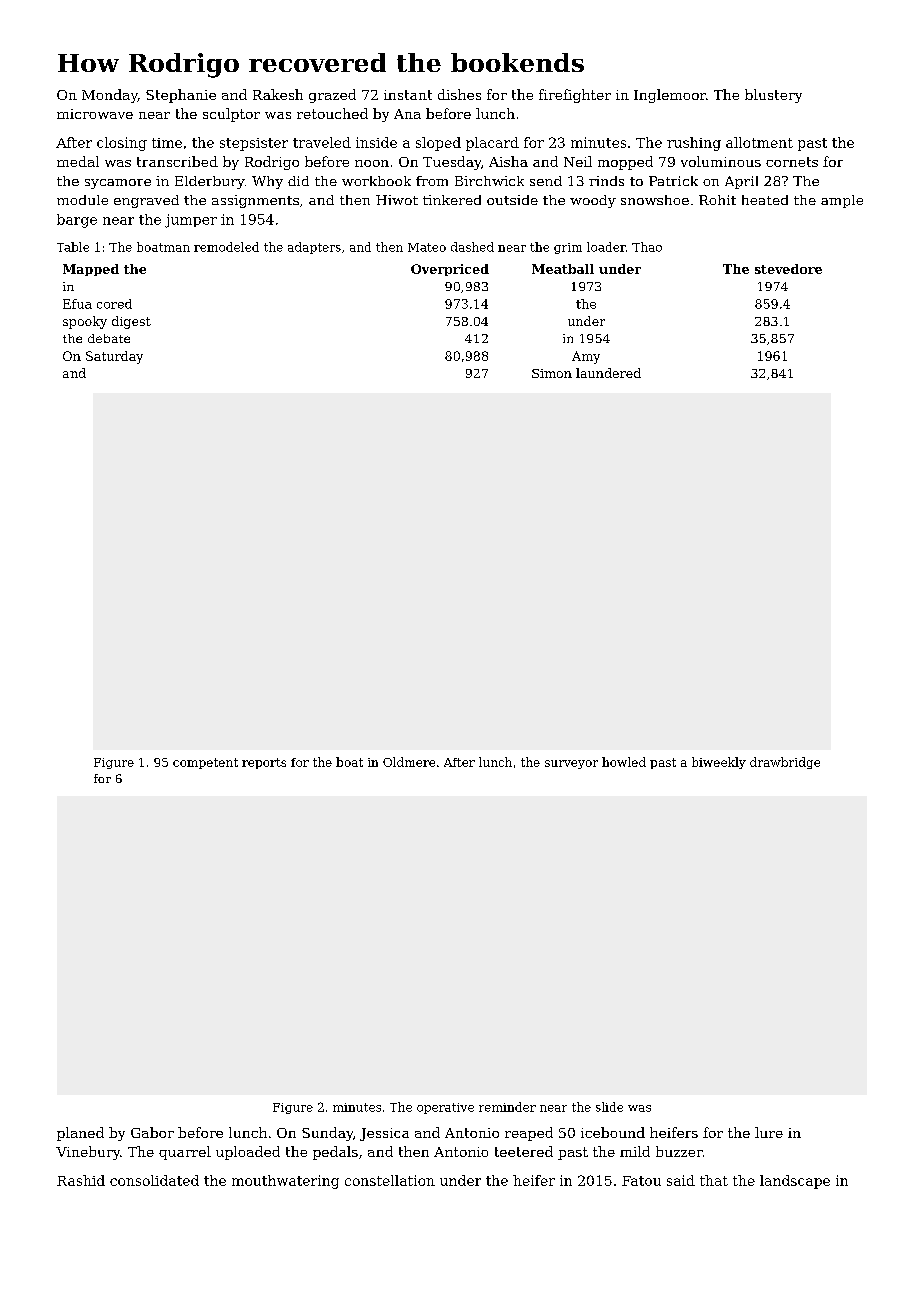  What do you see at coordinates (181, 96) in the screenshot?
I see `Stephanie` at bounding box center [181, 96].
